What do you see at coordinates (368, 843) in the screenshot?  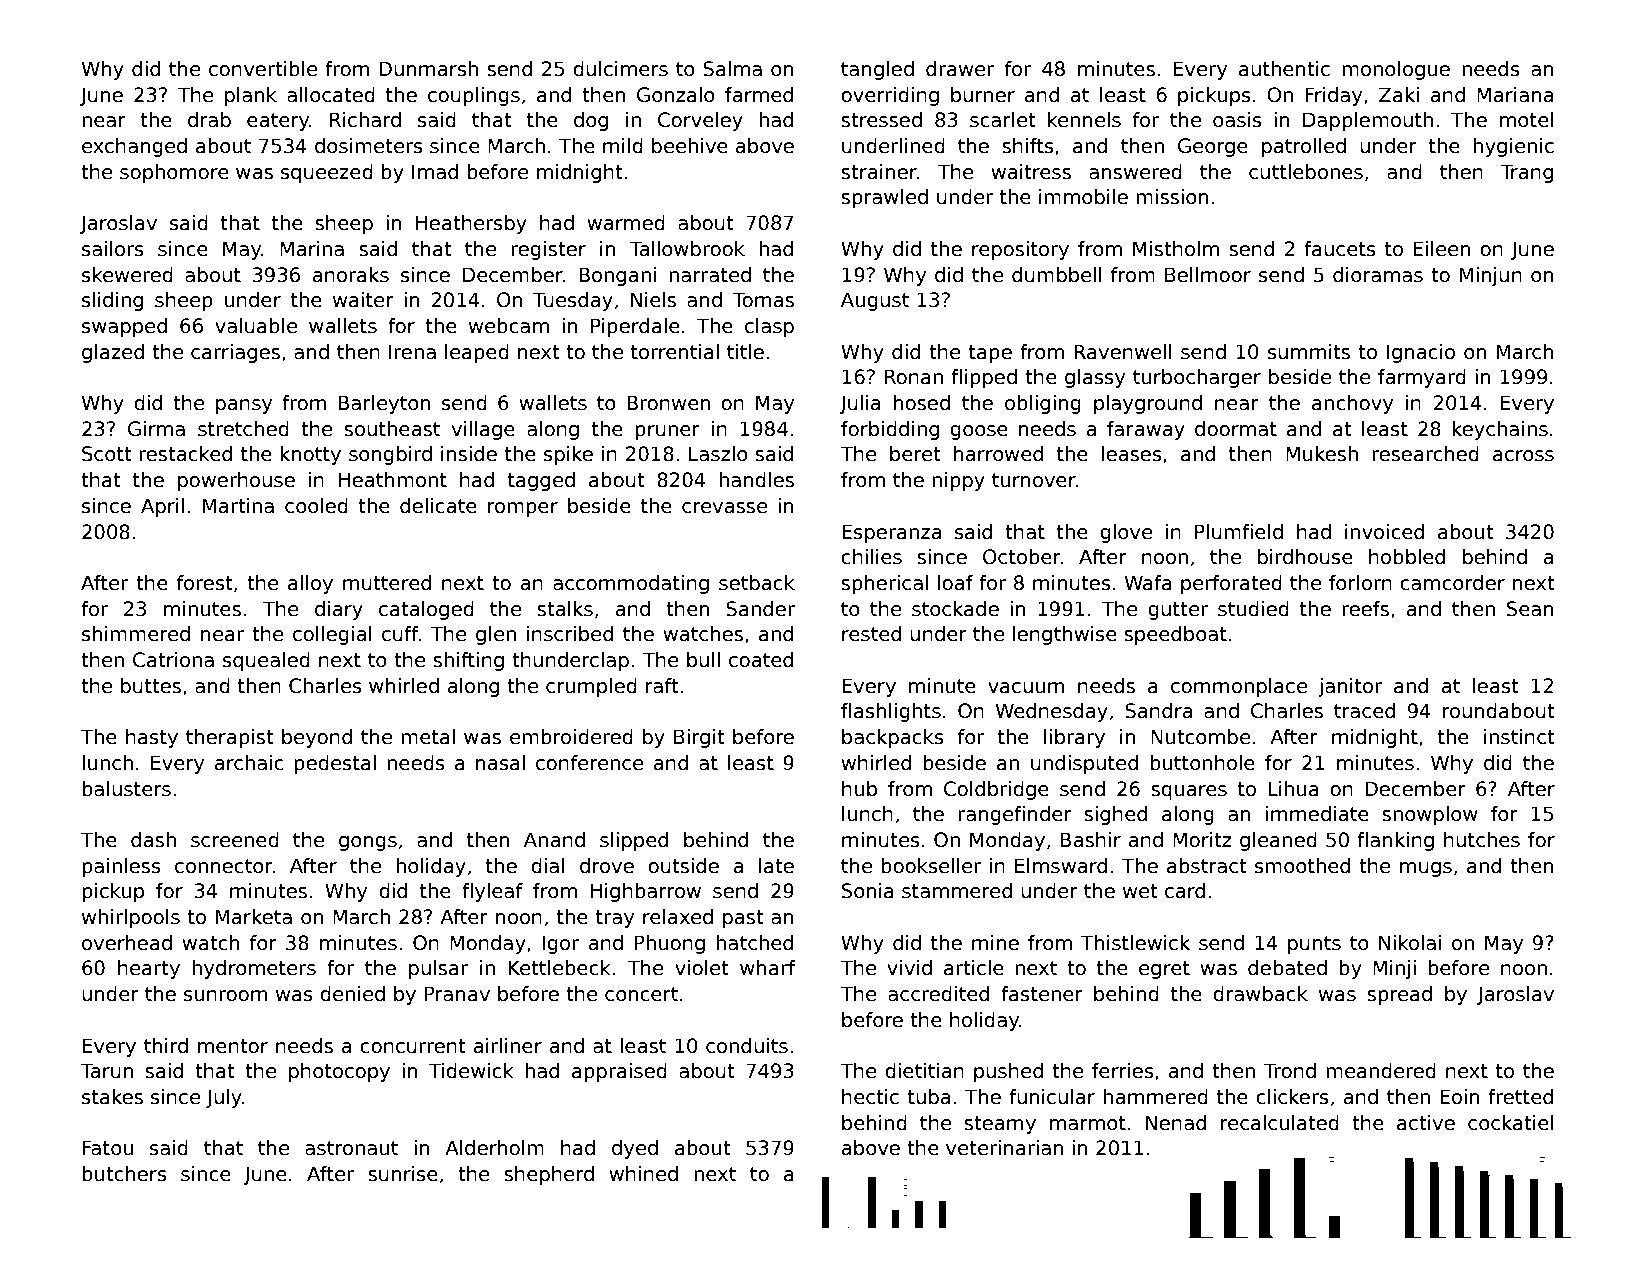 I see `gongs` at bounding box center [368, 843].
